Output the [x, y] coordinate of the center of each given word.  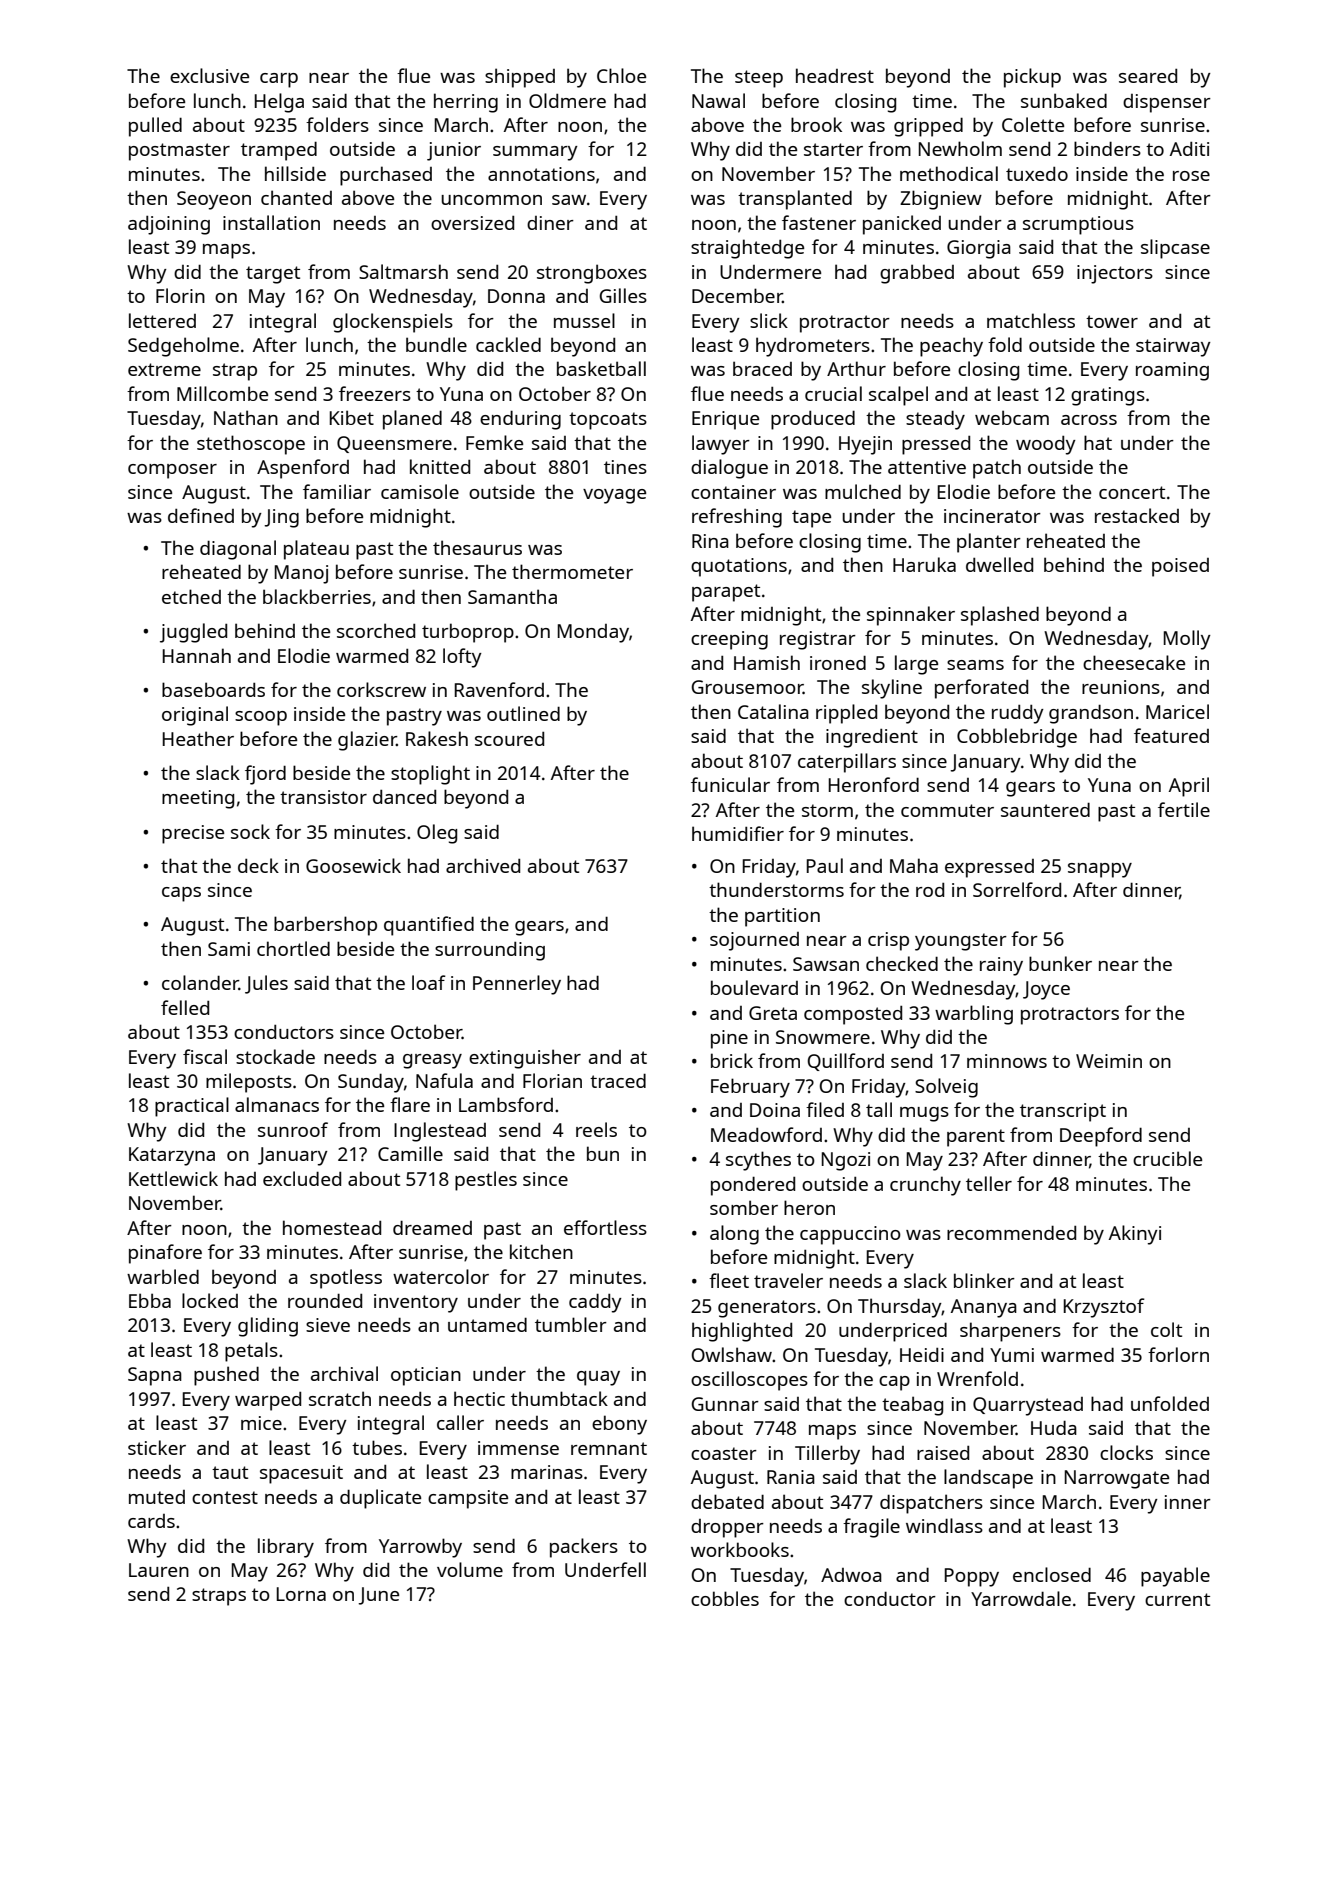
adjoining [169, 225]
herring [466, 103]
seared [1148, 76]
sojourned [754, 941]
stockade [275, 1056]
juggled [193, 633]
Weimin [1109, 1061]
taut [230, 1472]
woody [1046, 445]
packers [584, 1548]
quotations [739, 567]
